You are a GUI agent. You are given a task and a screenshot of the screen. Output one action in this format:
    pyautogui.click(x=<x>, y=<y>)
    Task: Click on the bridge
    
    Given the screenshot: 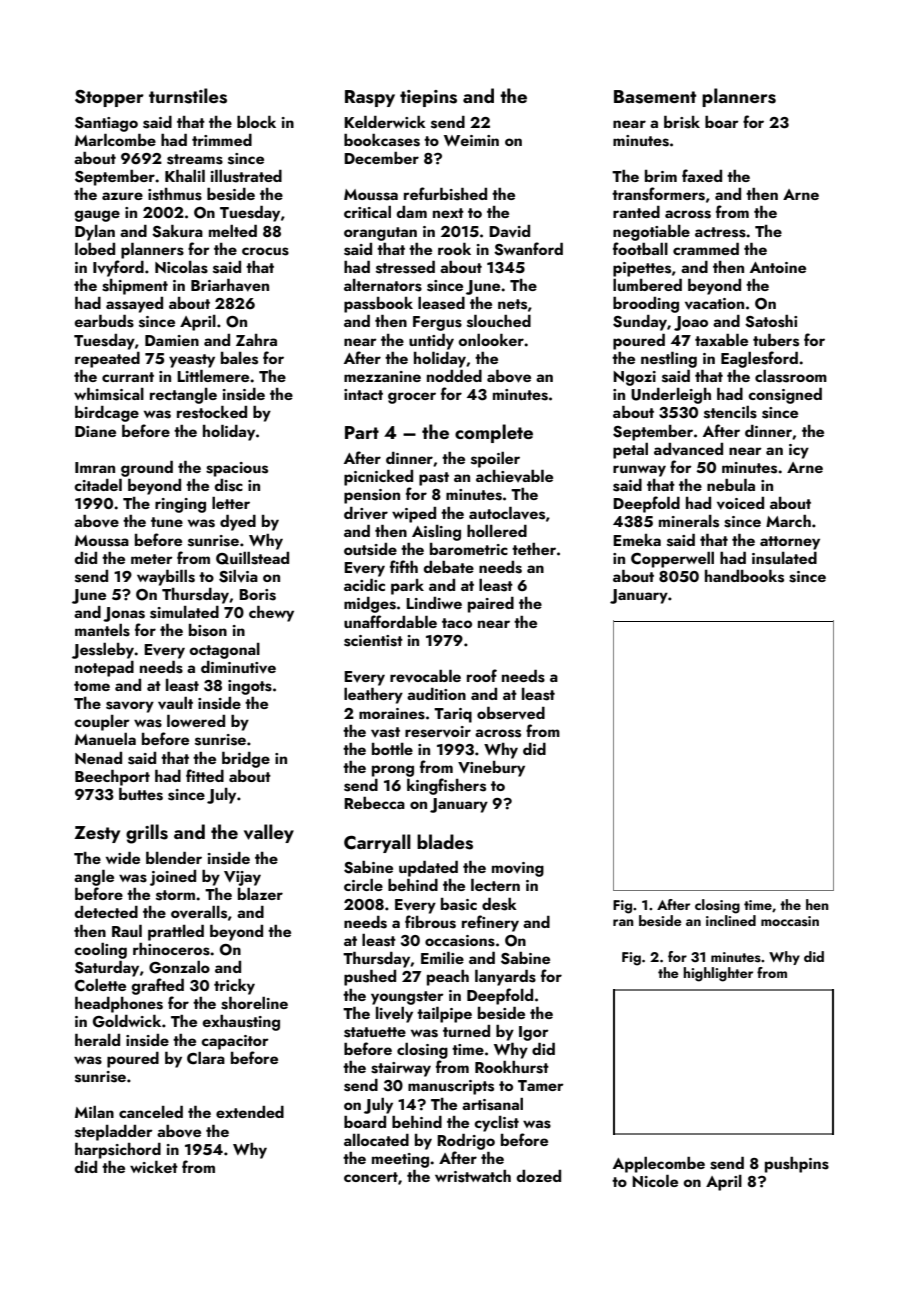 What is the action you would take?
    pyautogui.click(x=246, y=760)
